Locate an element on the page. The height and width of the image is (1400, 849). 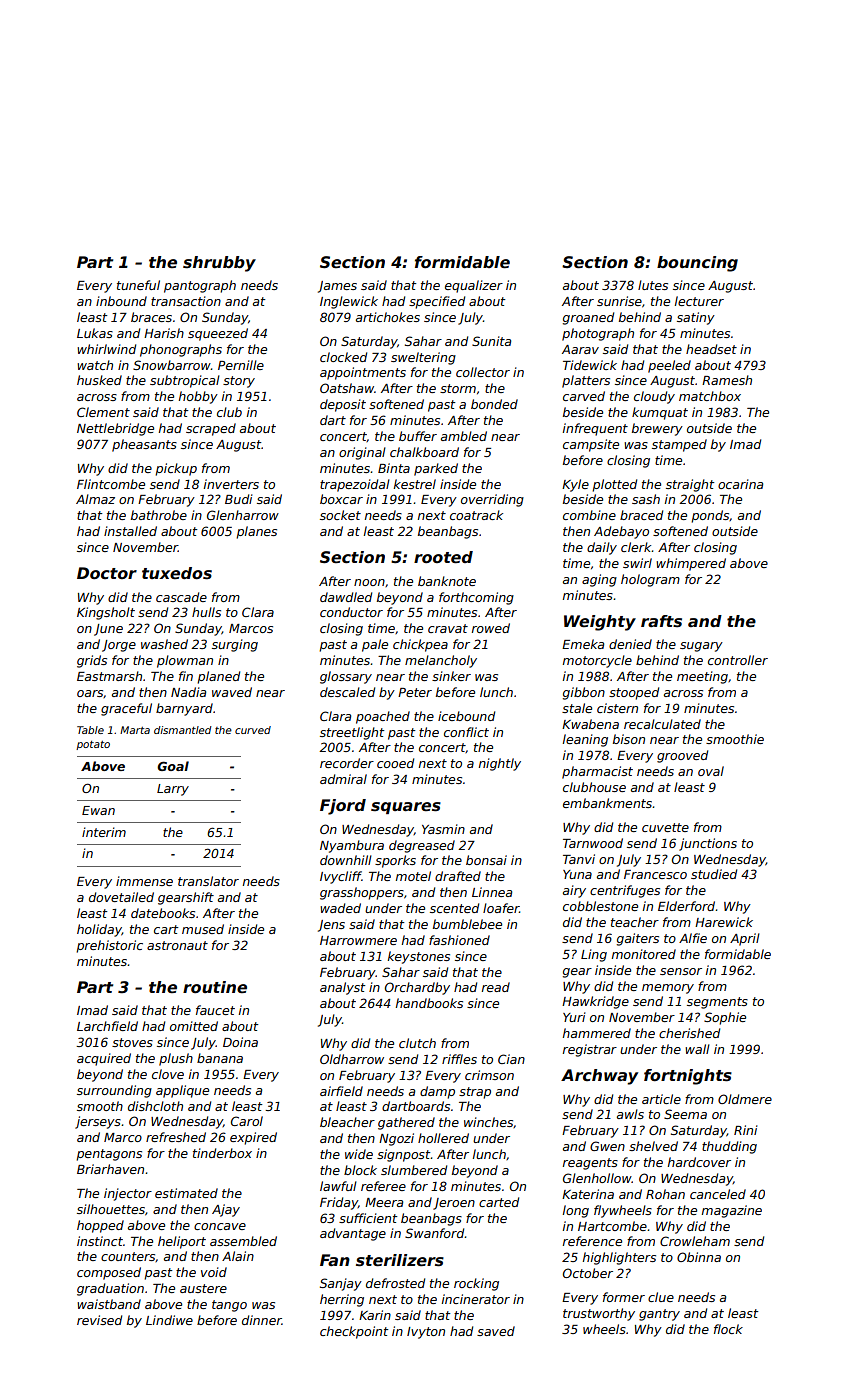
damp is located at coordinates (437, 1092).
